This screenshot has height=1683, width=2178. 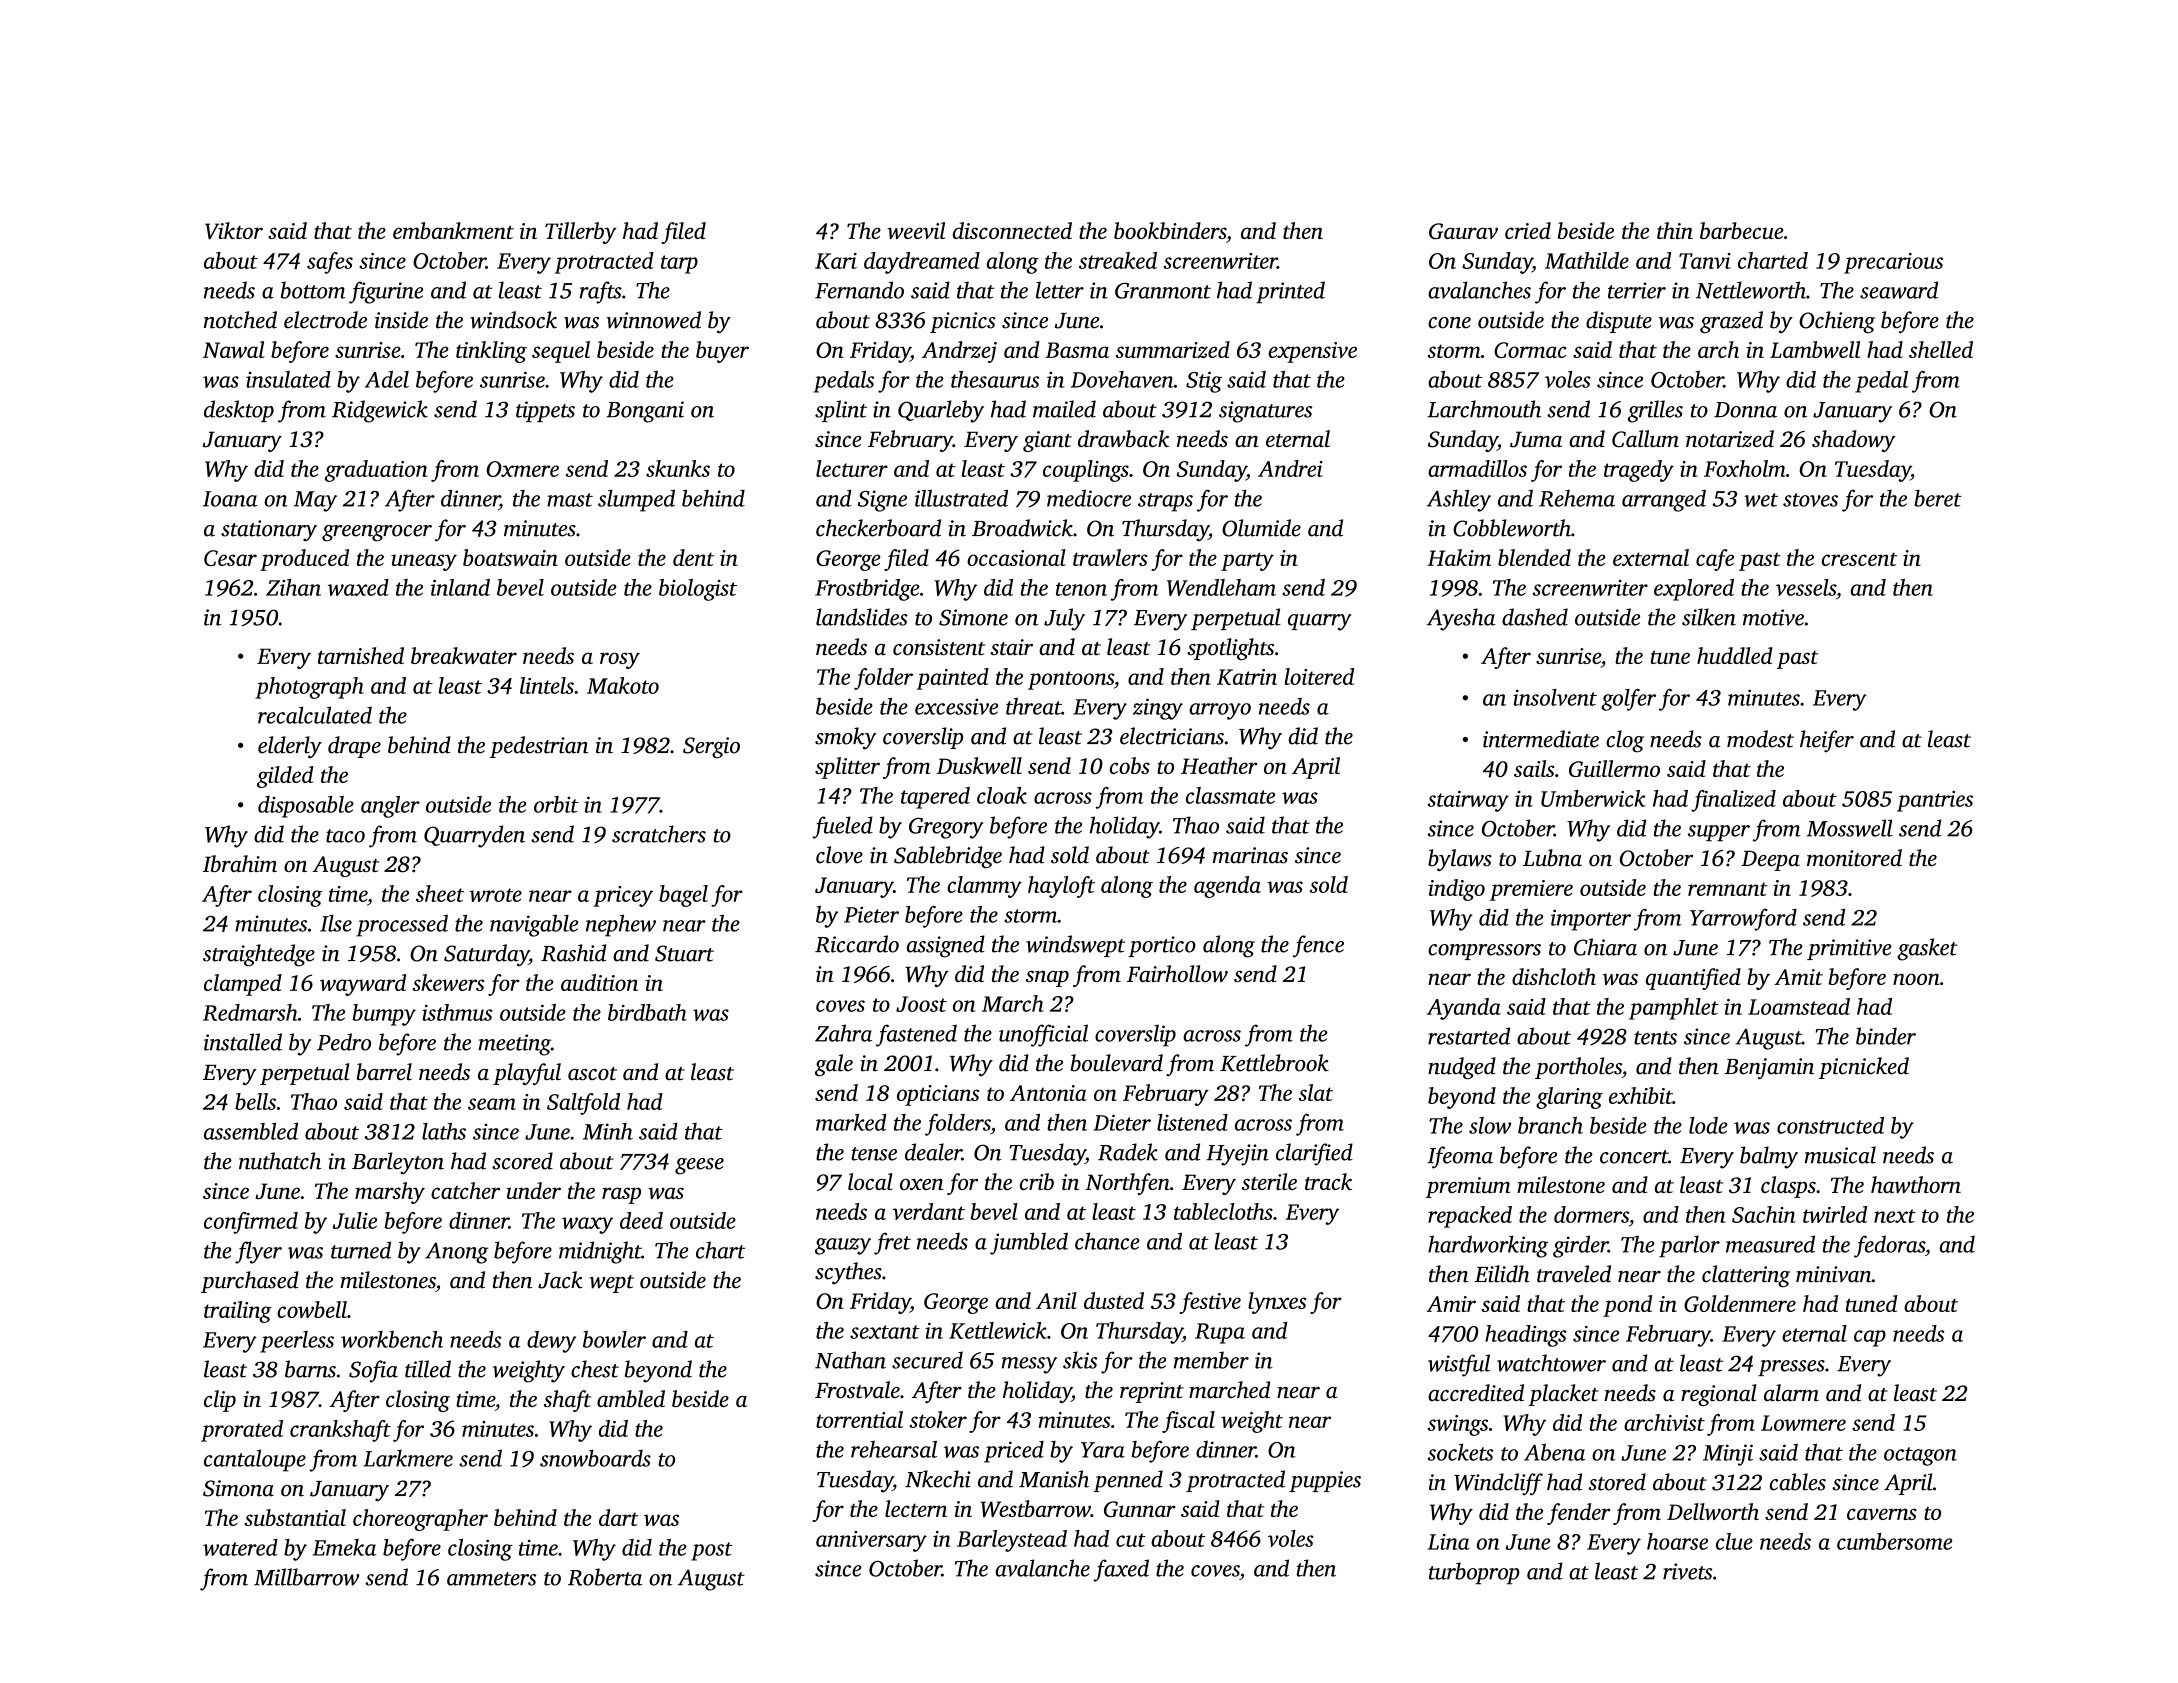 I want to click on Rashid, so click(x=573, y=953).
